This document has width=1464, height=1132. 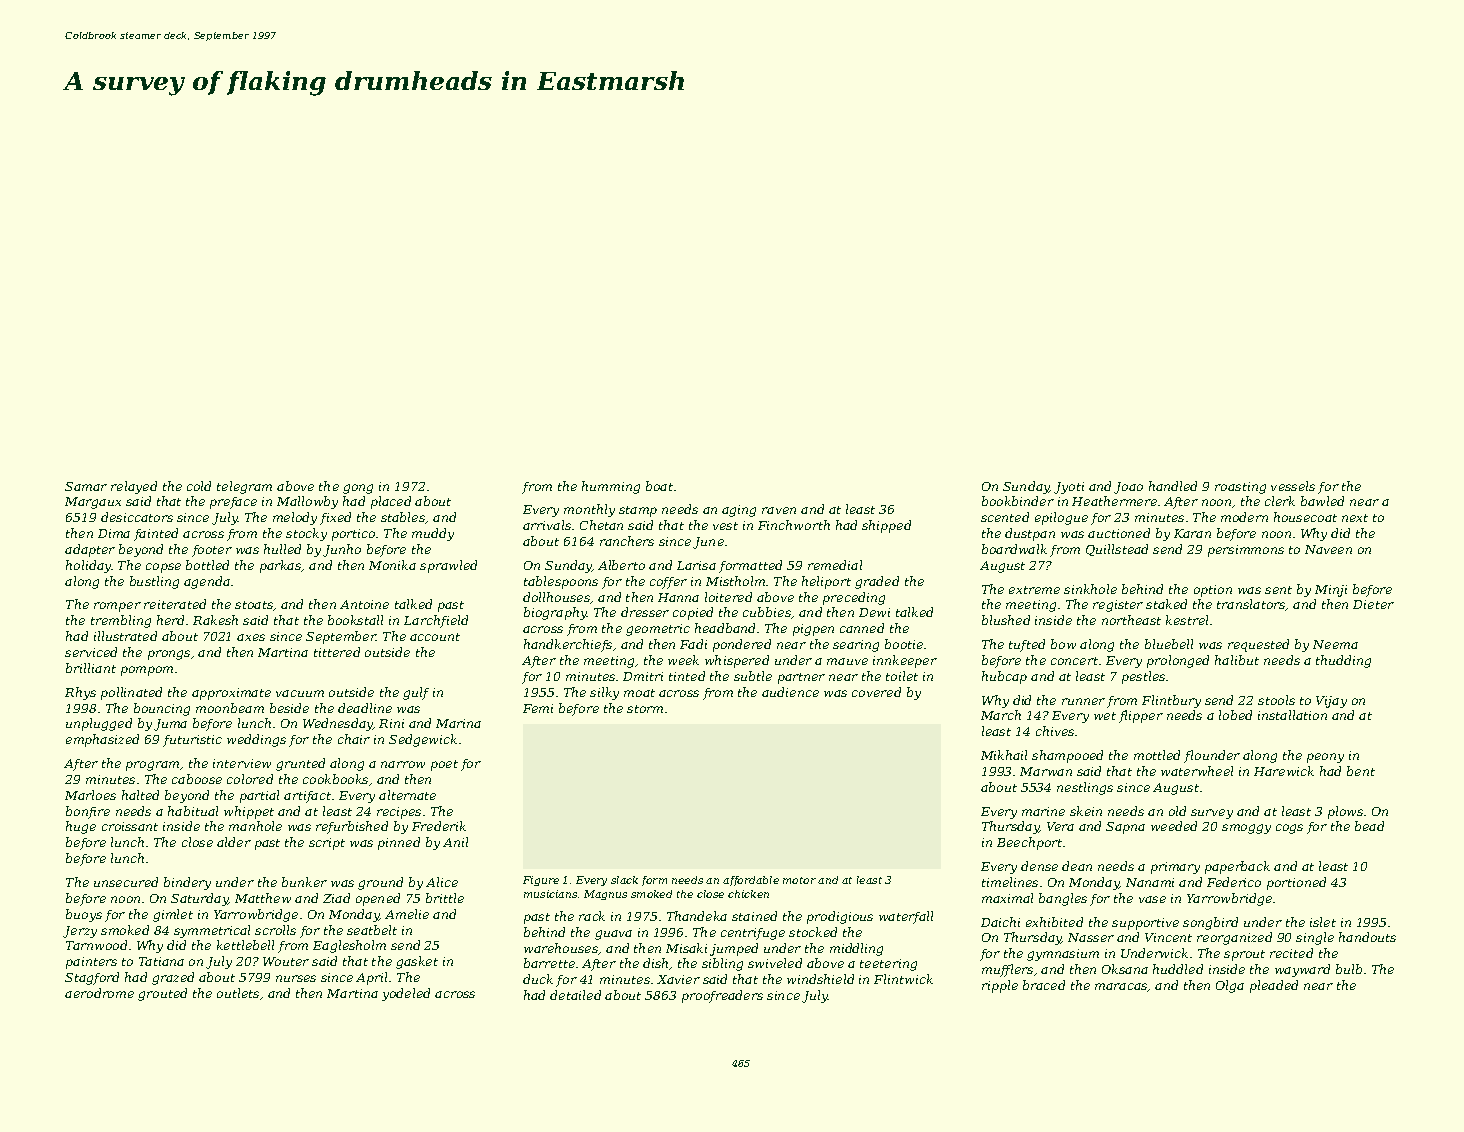 I want to click on deadline, so click(x=365, y=708).
